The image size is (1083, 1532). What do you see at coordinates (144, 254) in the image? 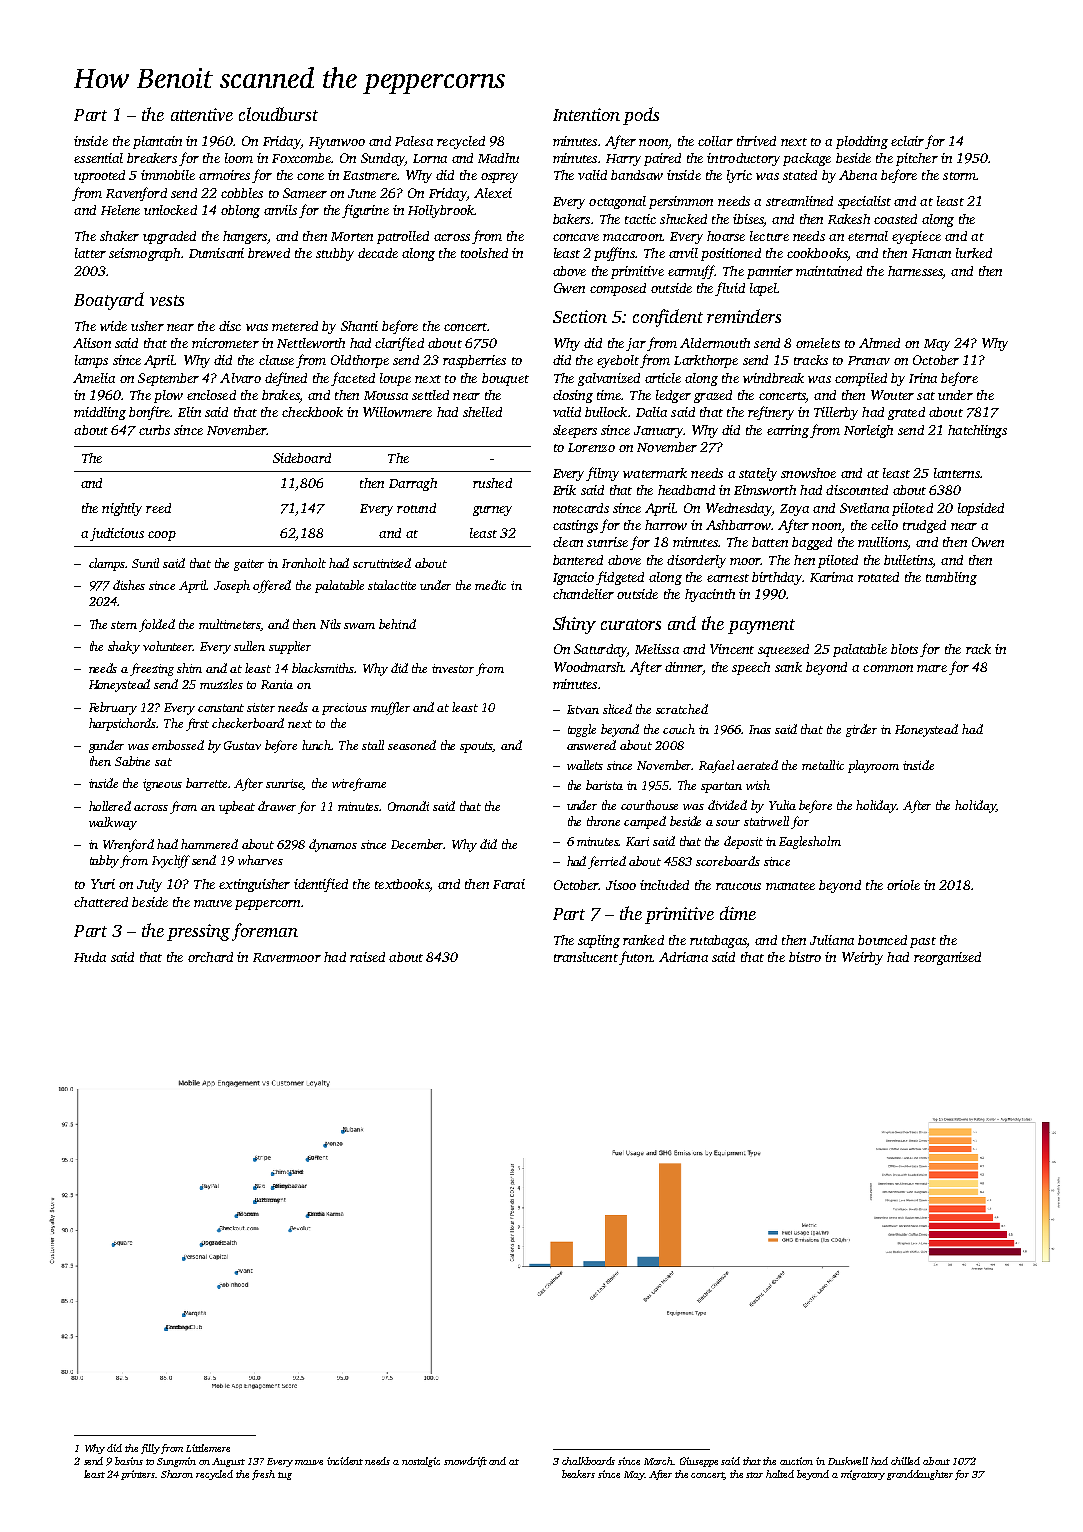
I see `seismograph` at bounding box center [144, 254].
